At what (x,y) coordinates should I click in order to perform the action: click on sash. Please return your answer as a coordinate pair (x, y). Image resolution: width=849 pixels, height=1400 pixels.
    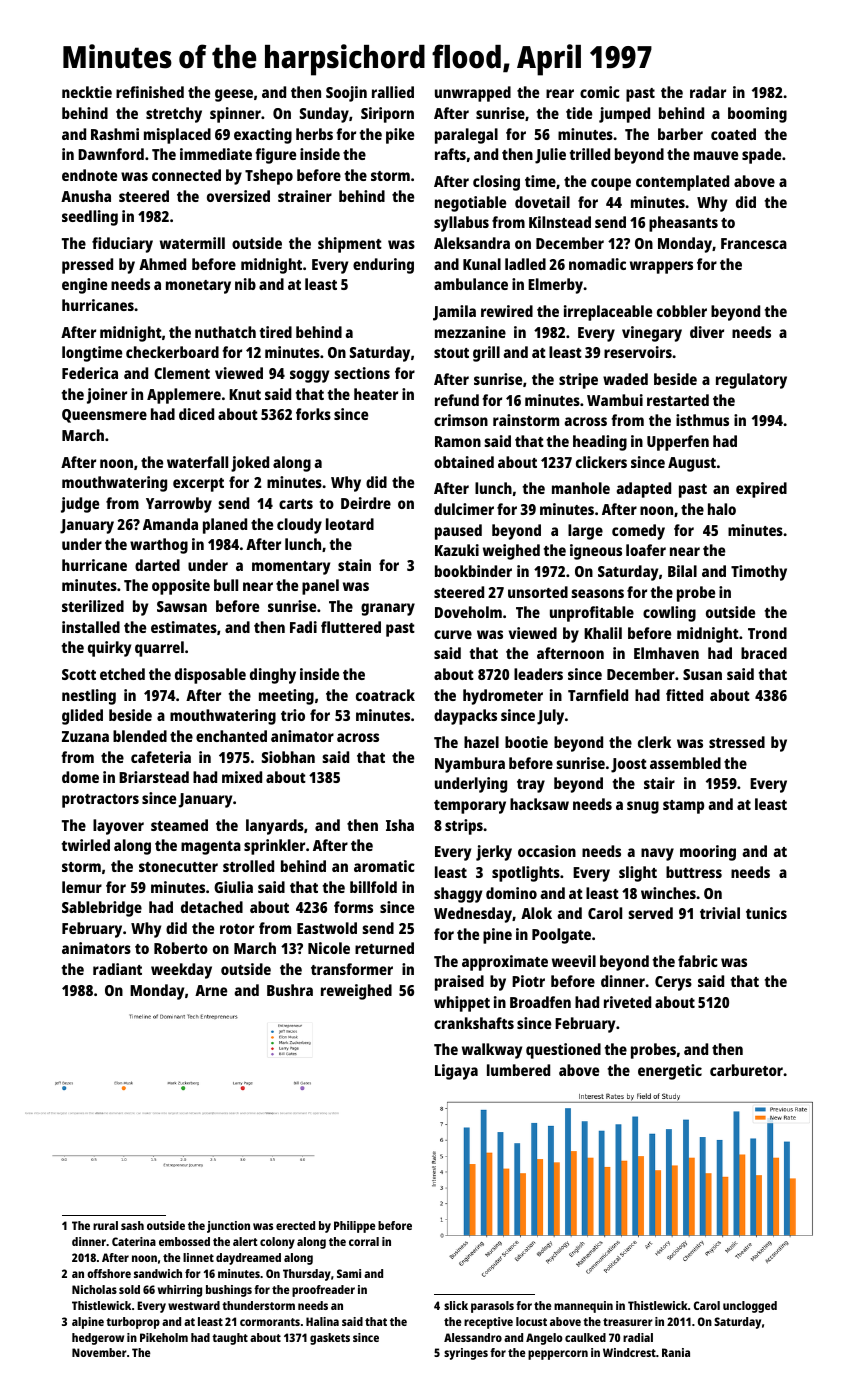
    Looking at the image, I should click on (132, 1225).
